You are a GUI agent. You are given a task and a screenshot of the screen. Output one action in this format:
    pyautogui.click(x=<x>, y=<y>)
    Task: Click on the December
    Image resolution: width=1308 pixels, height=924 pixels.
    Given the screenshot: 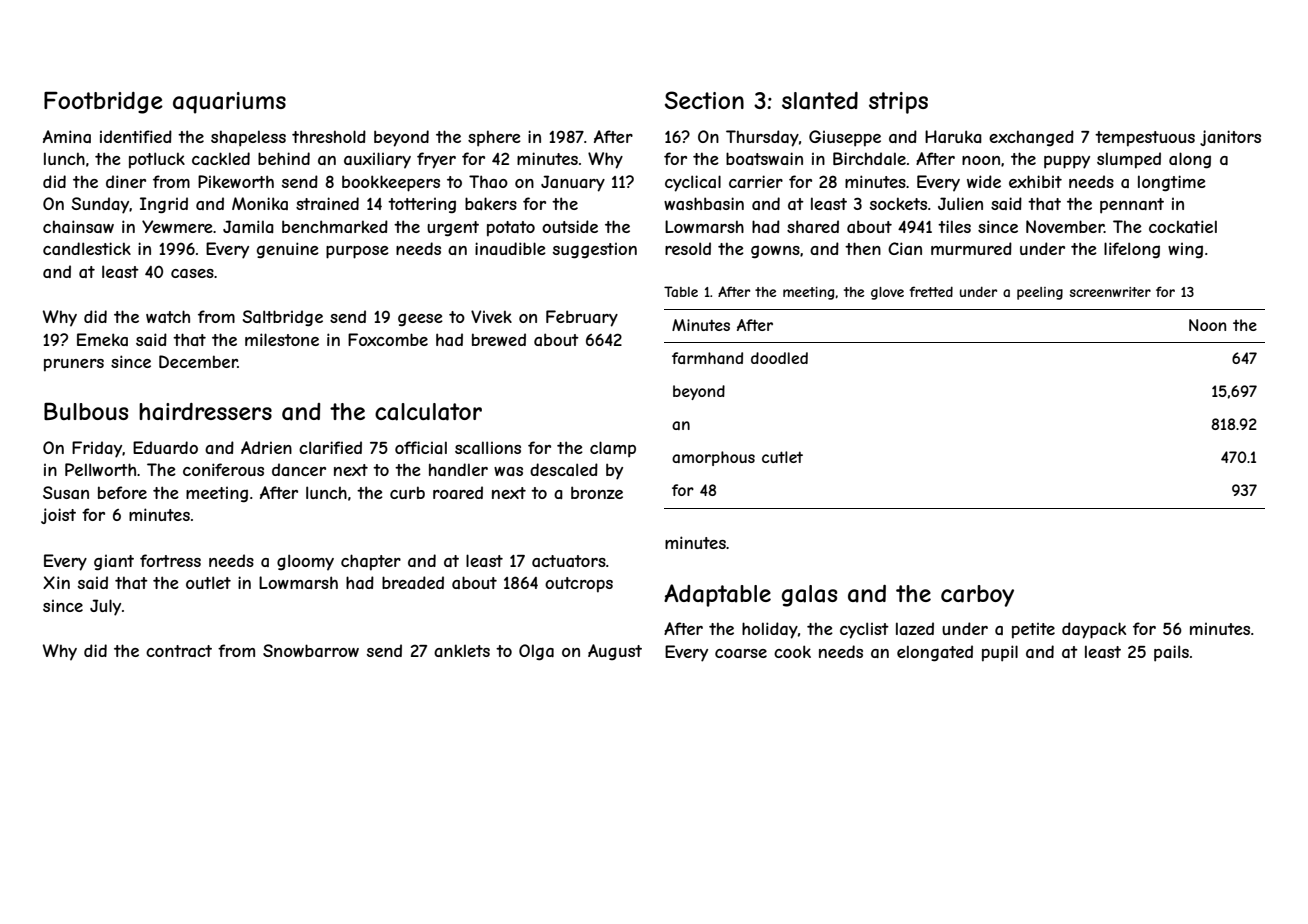 What is the action you would take?
    pyautogui.click(x=198, y=361)
